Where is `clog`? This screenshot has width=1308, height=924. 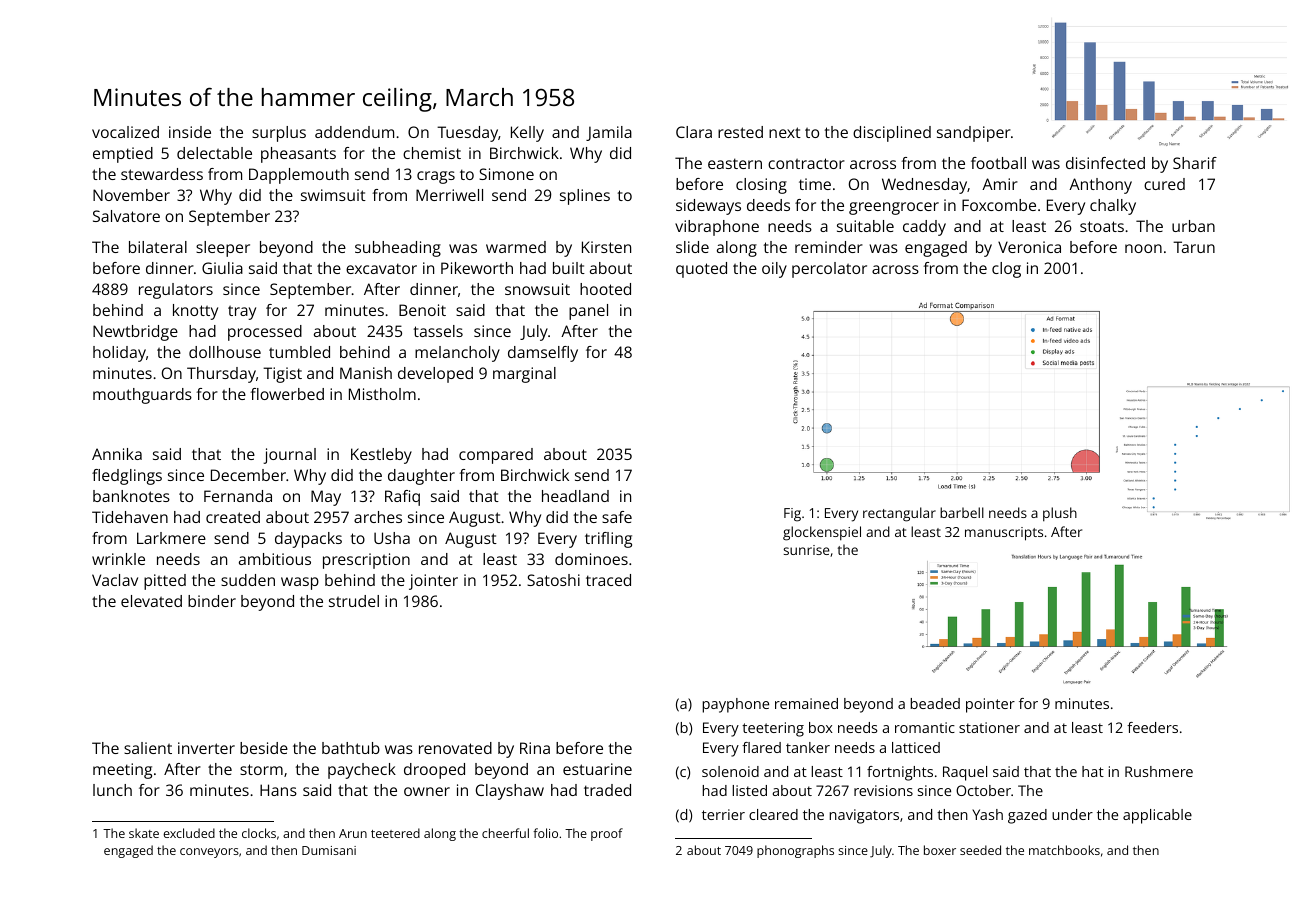
clog is located at coordinates (1006, 270).
